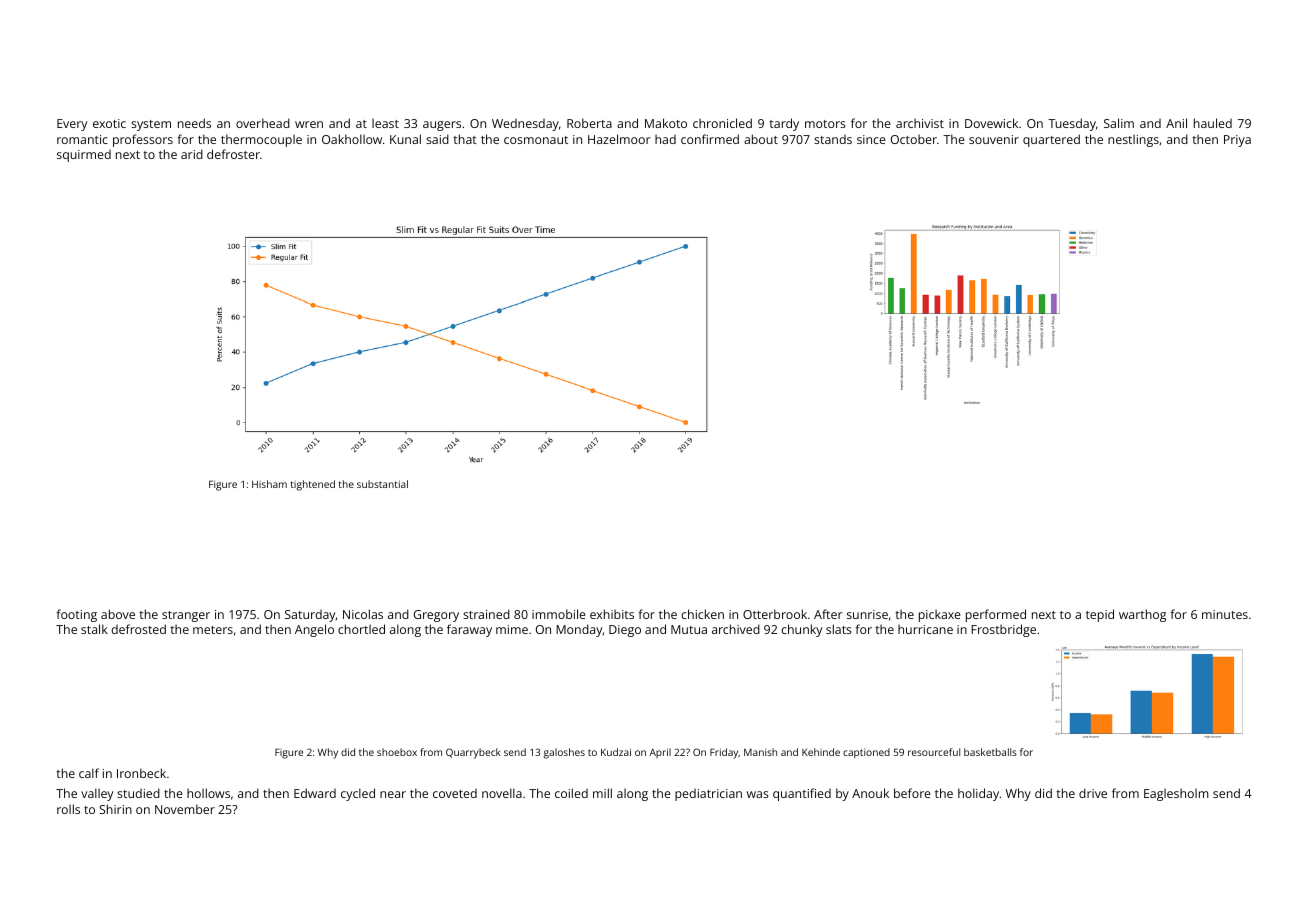 This page has width=1308, height=924. Describe the element at coordinates (722, 123) in the page. I see `chronicled` at that location.
